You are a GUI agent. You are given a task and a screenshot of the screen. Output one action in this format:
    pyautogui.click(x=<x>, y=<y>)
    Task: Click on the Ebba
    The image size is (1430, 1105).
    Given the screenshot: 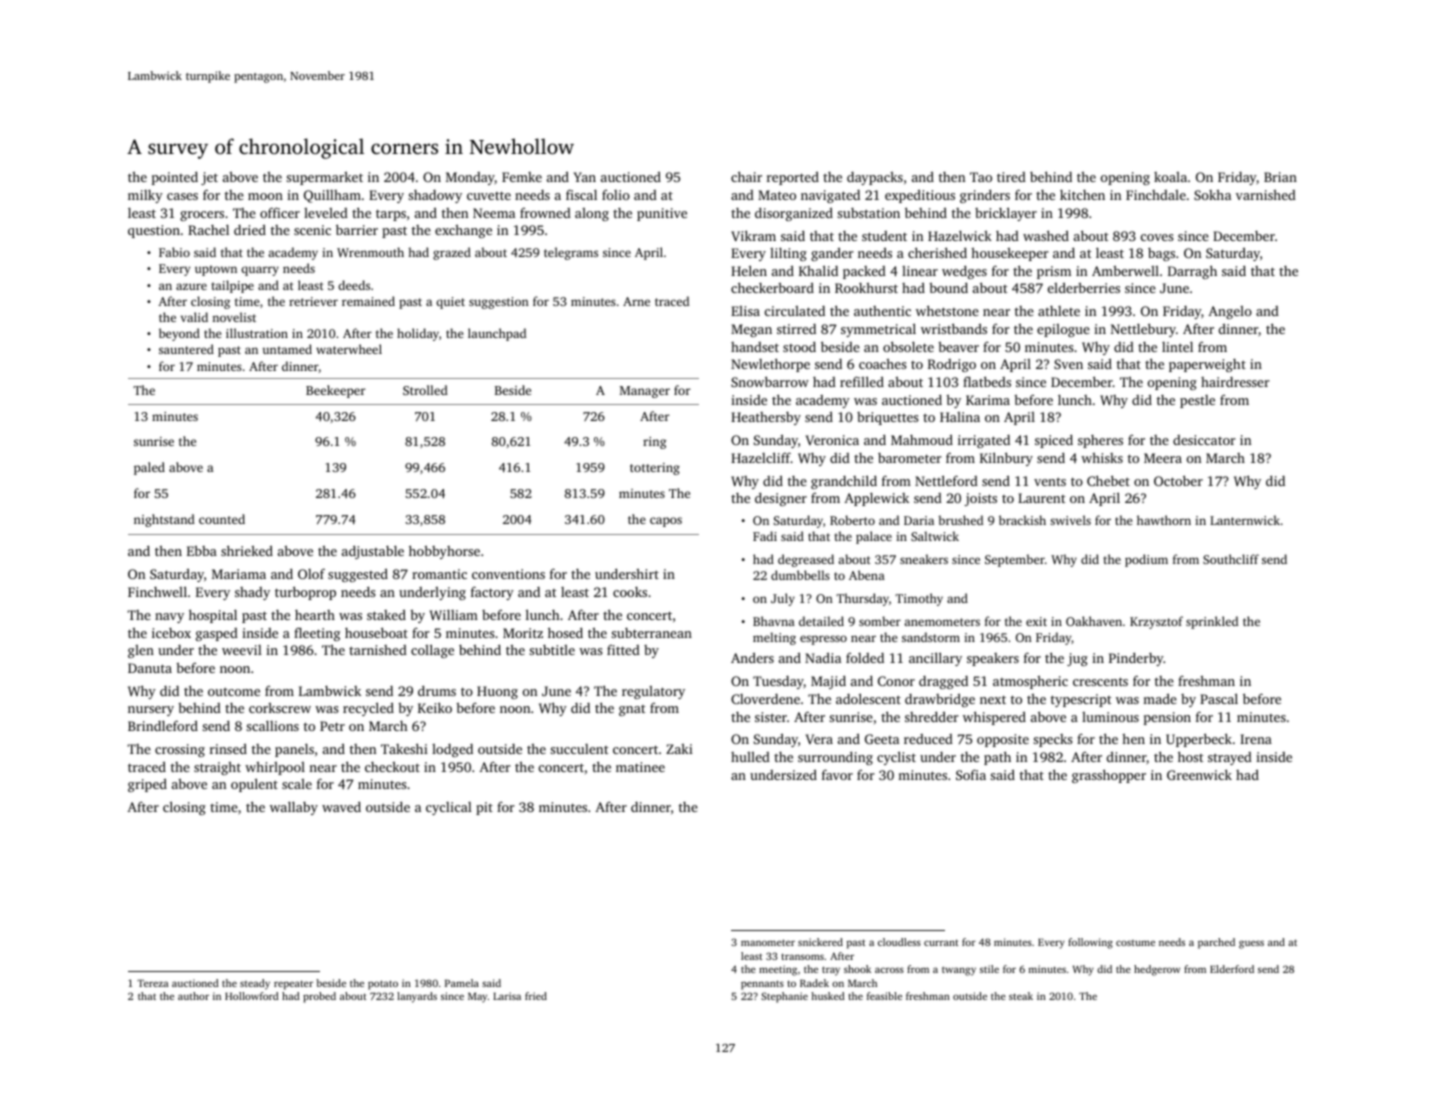 What is the action you would take?
    pyautogui.click(x=202, y=551)
